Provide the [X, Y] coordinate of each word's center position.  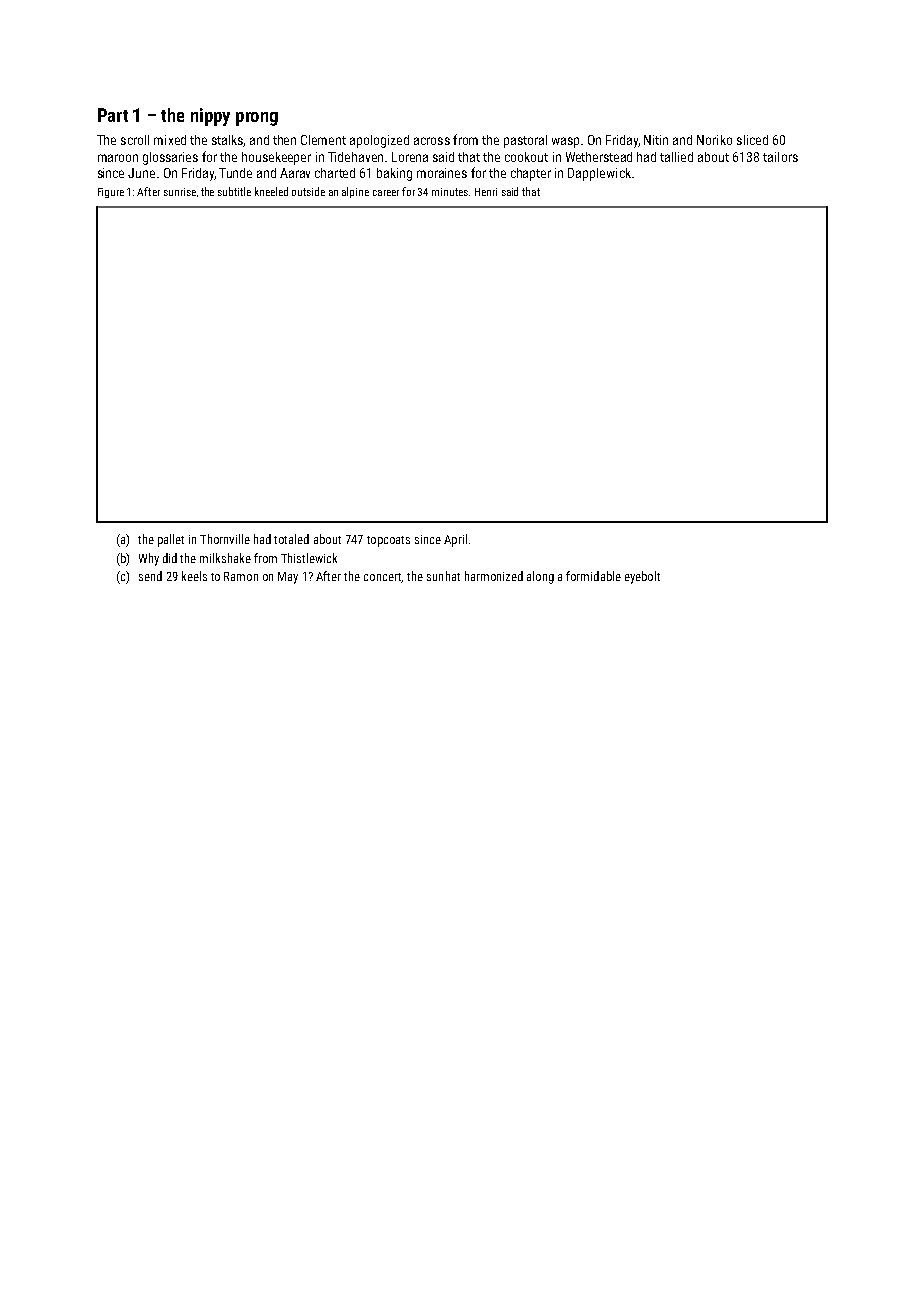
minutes [450, 192]
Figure [111, 193]
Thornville [225, 539]
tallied [676, 157]
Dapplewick [599, 174]
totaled [291, 539]
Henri [486, 192]
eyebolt [642, 577]
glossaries [170, 158]
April [455, 540]
